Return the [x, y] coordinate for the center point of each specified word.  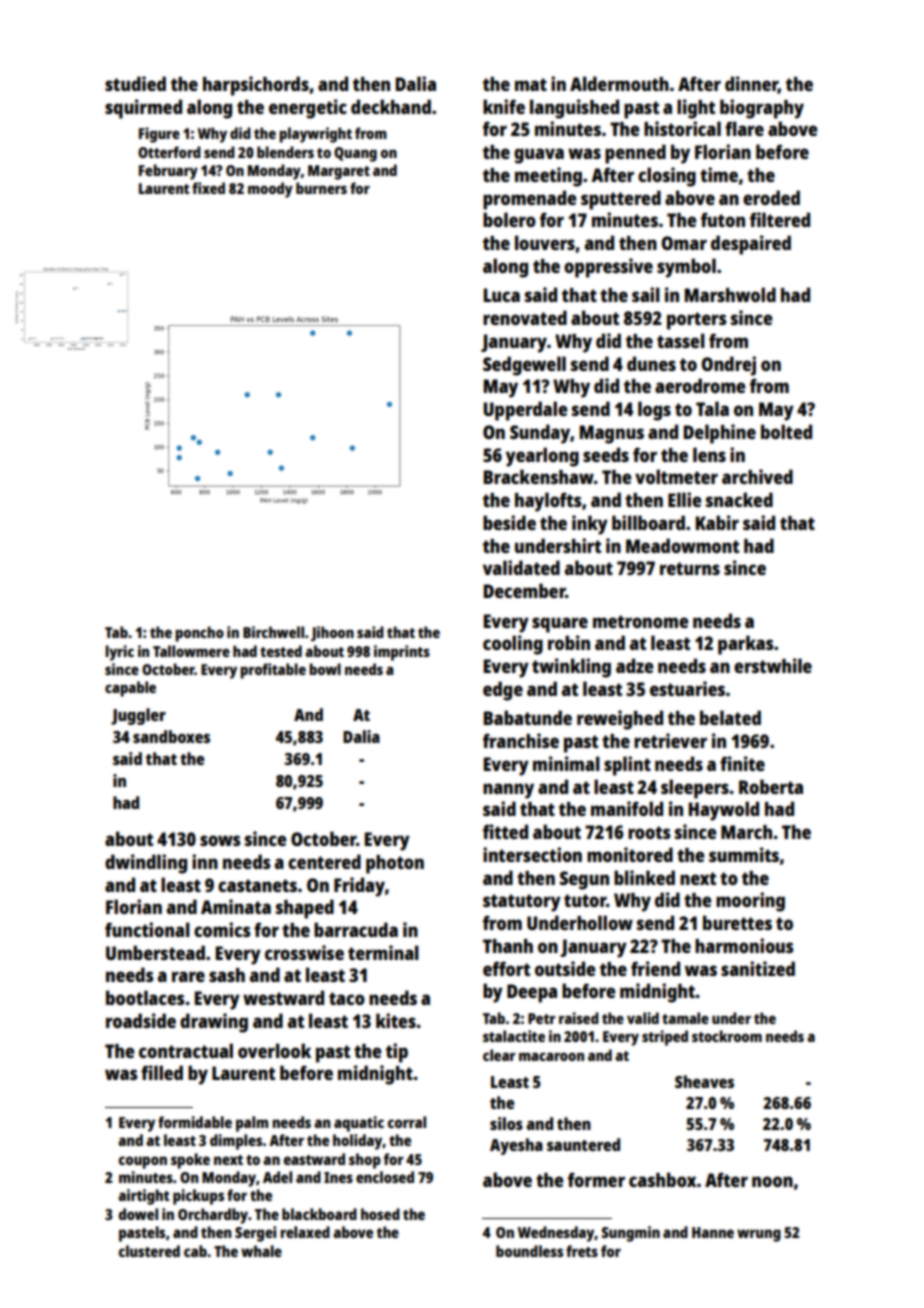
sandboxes [171, 736]
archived [757, 476]
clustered [149, 1251]
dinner [751, 85]
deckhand [391, 106]
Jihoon [332, 633]
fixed [208, 188]
